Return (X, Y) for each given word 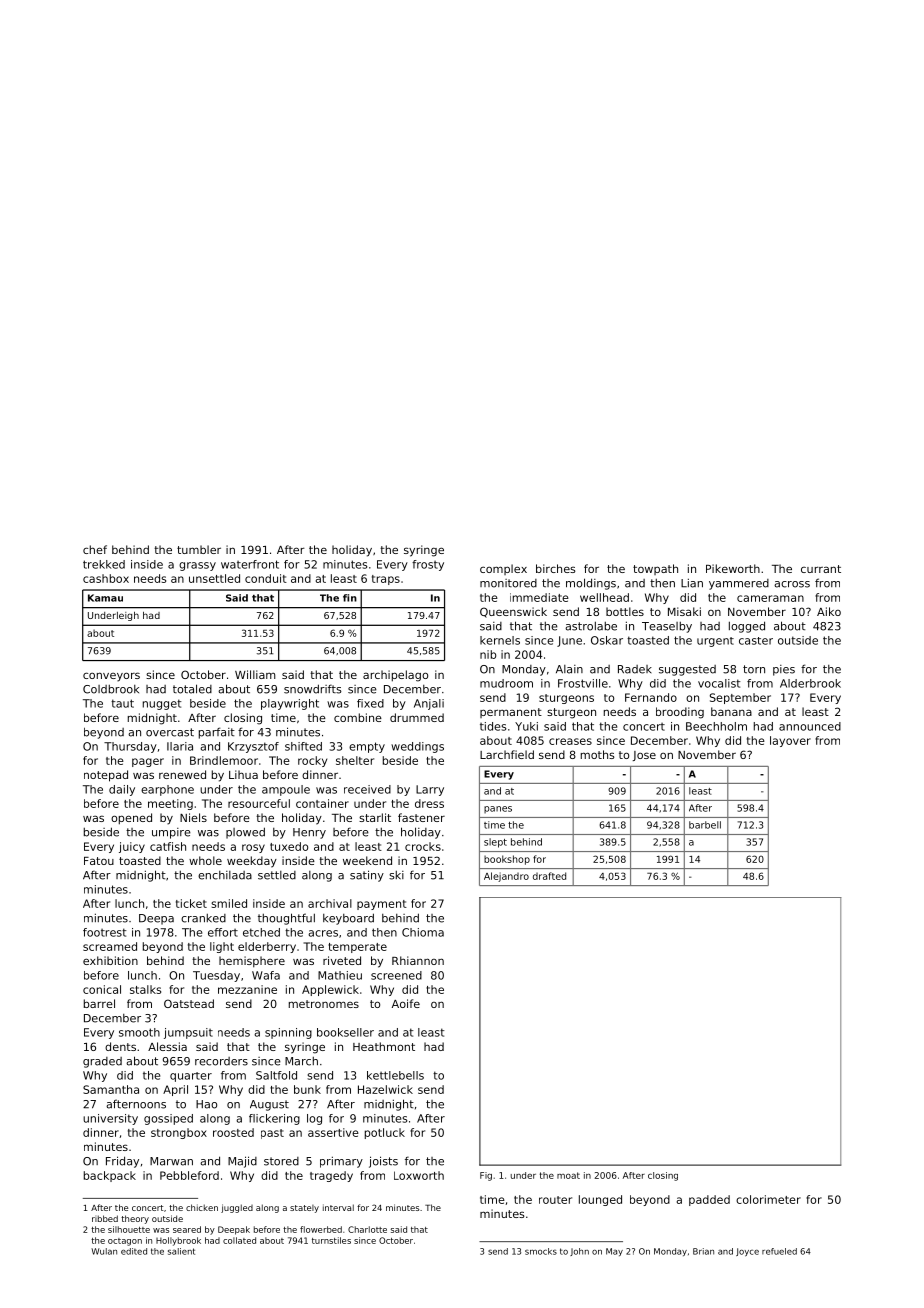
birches (555, 568)
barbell (705, 825)
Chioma (423, 932)
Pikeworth (733, 568)
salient (181, 1251)
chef (95, 549)
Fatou (99, 861)
